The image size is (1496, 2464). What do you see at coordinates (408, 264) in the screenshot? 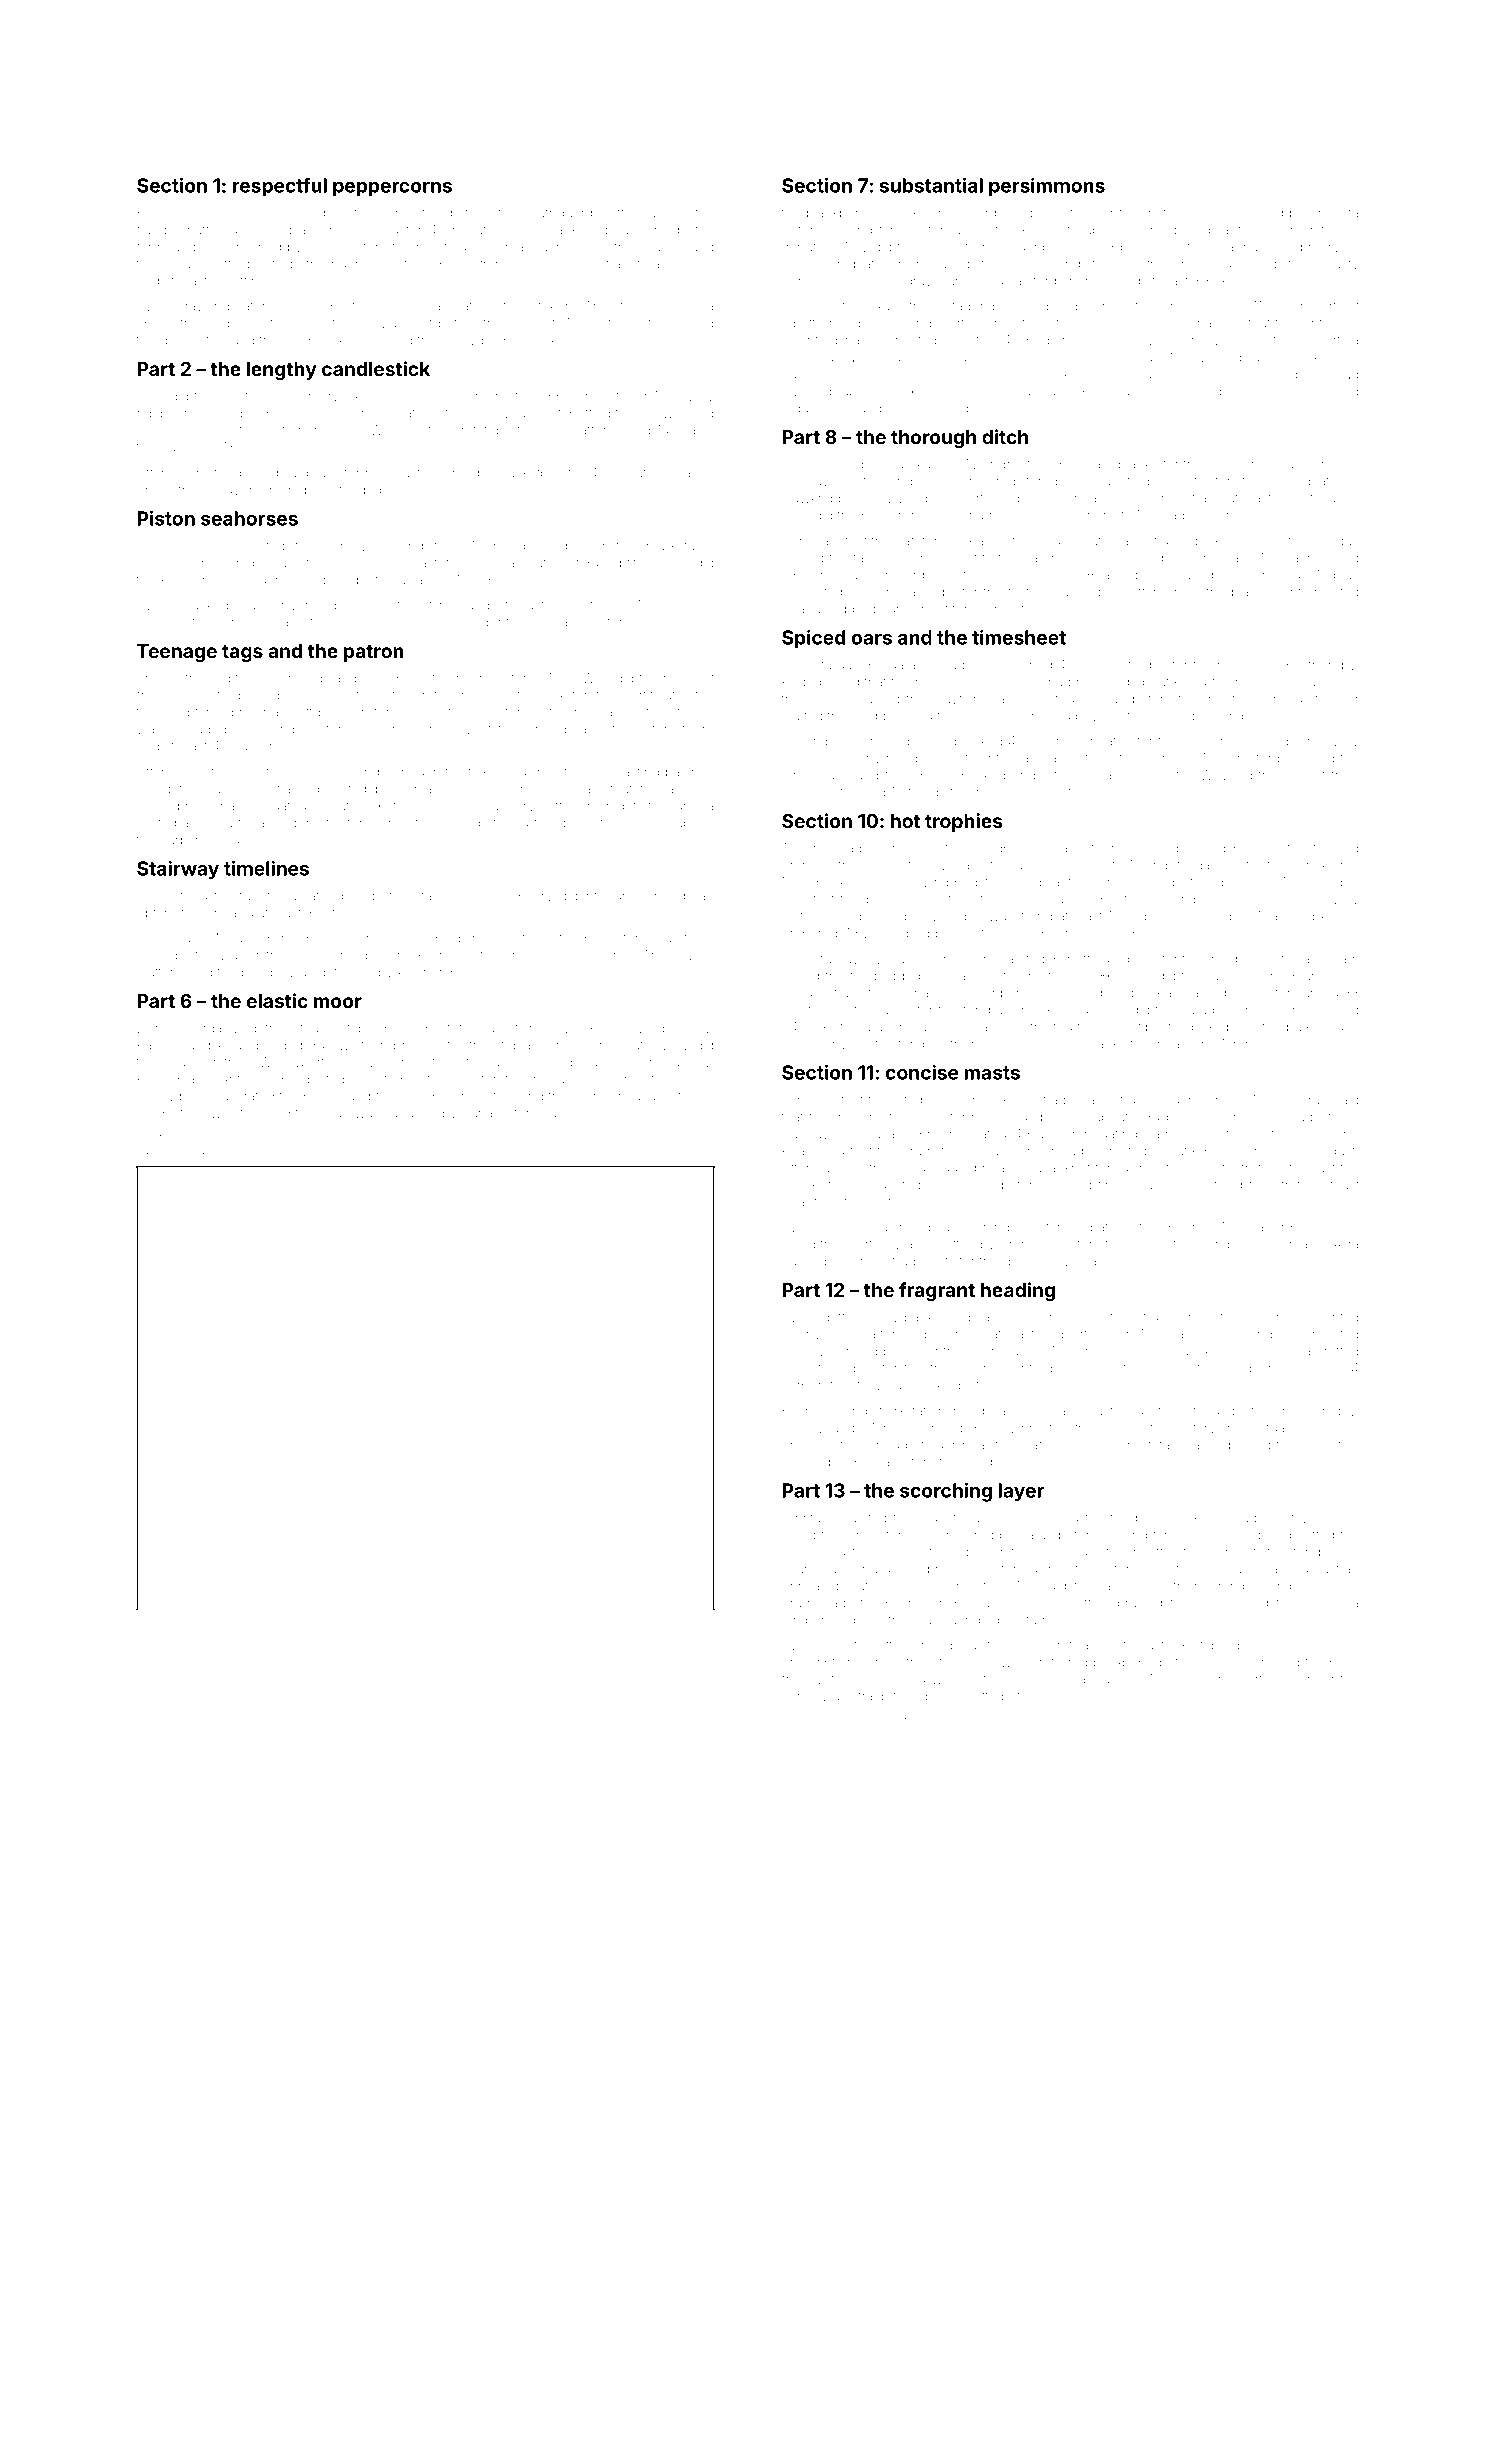
I see `outline` at bounding box center [408, 264].
